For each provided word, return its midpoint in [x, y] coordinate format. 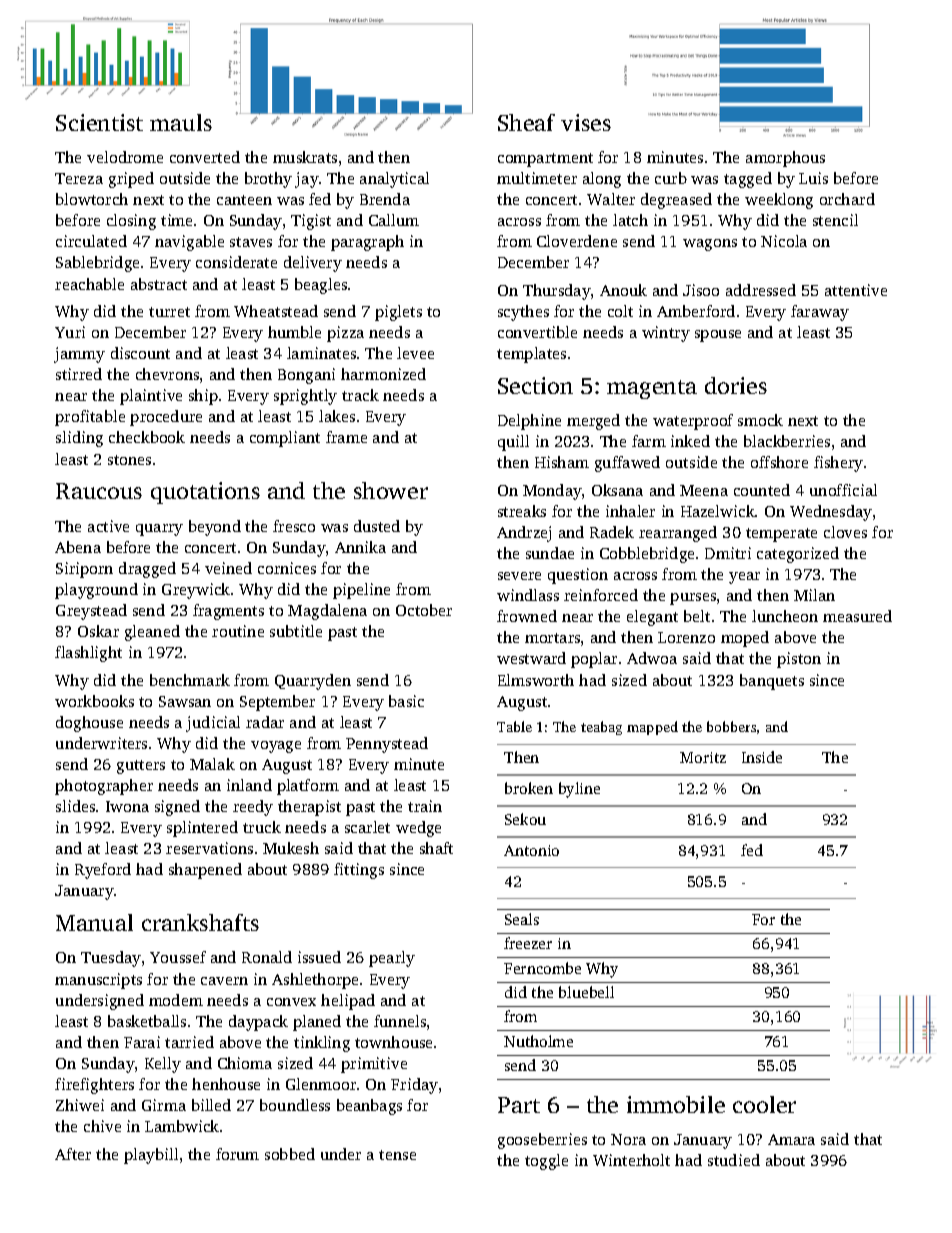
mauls [181, 122]
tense [397, 1155]
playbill [151, 1156]
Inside [762, 757]
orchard [847, 199]
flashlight [88, 654]
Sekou [525, 819]
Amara [791, 1139]
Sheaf [526, 122]
